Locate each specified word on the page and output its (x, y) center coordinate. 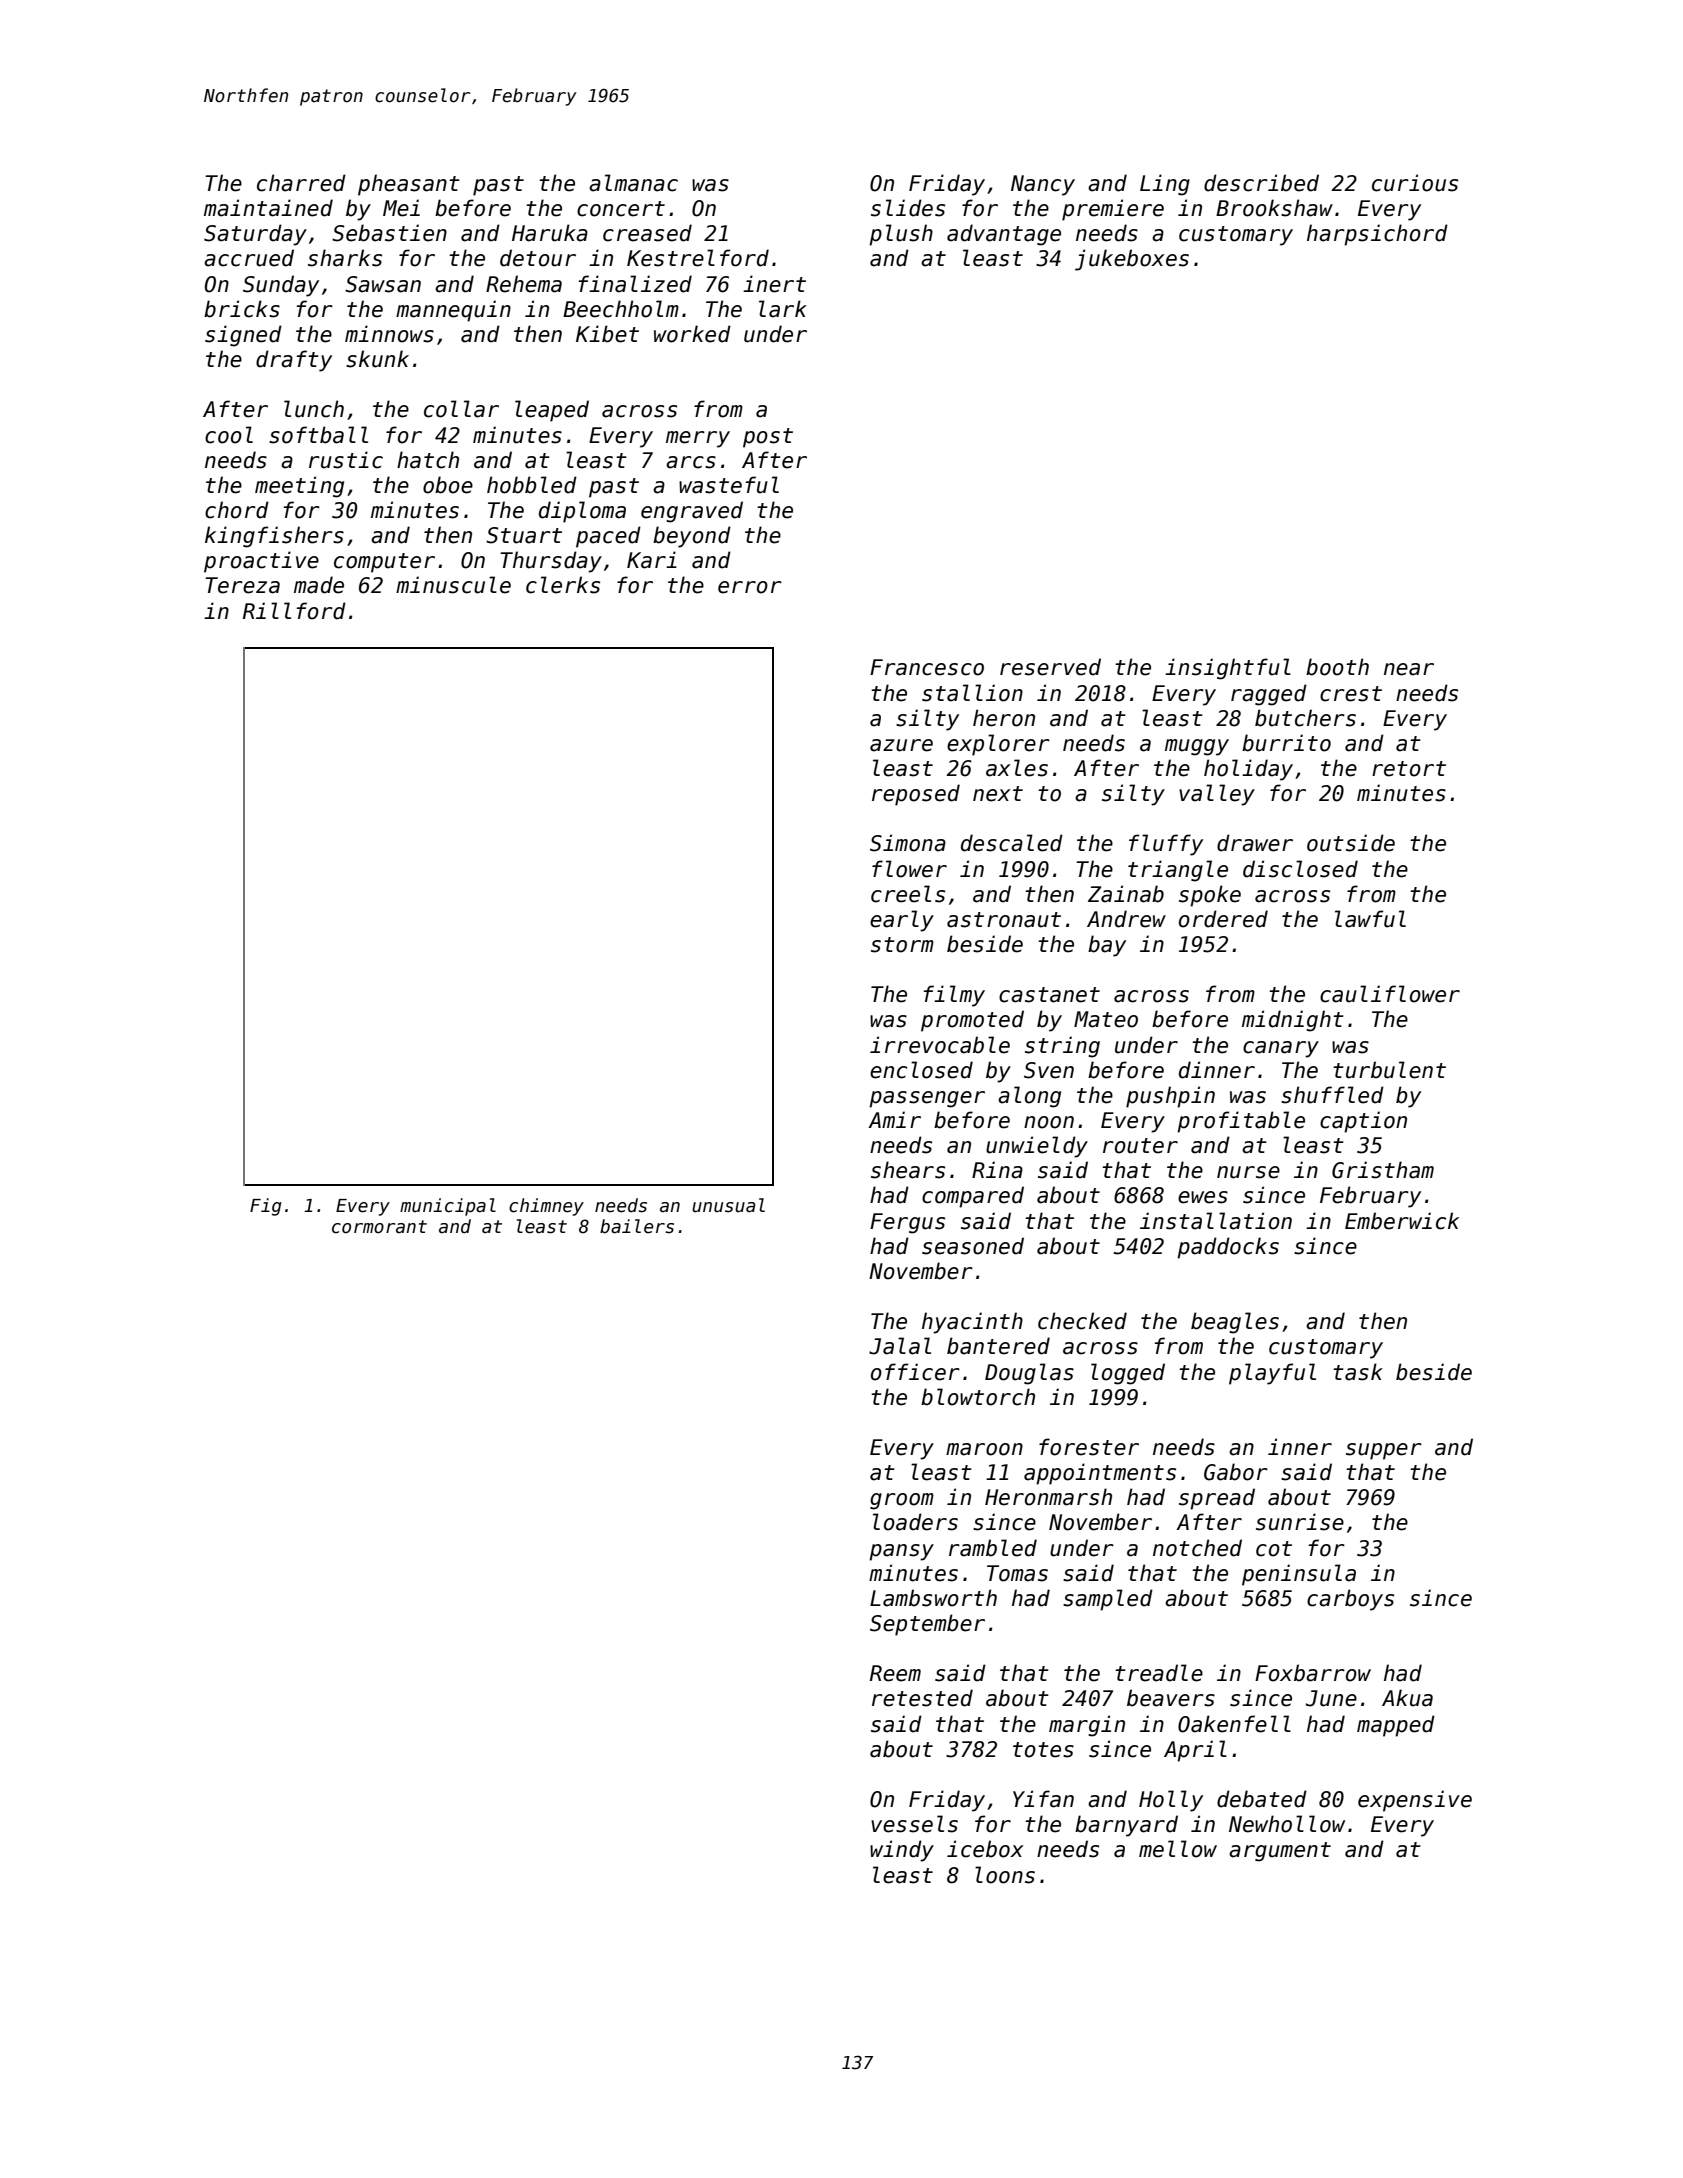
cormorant (379, 1227)
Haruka (550, 233)
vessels (914, 1824)
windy (902, 1851)
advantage (1004, 235)
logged (1128, 1374)
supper (1384, 1451)
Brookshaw (1274, 208)
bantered (998, 1346)
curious (1415, 183)
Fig (266, 1207)
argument (1280, 1852)
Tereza (242, 585)
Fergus (907, 1223)
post (768, 438)
